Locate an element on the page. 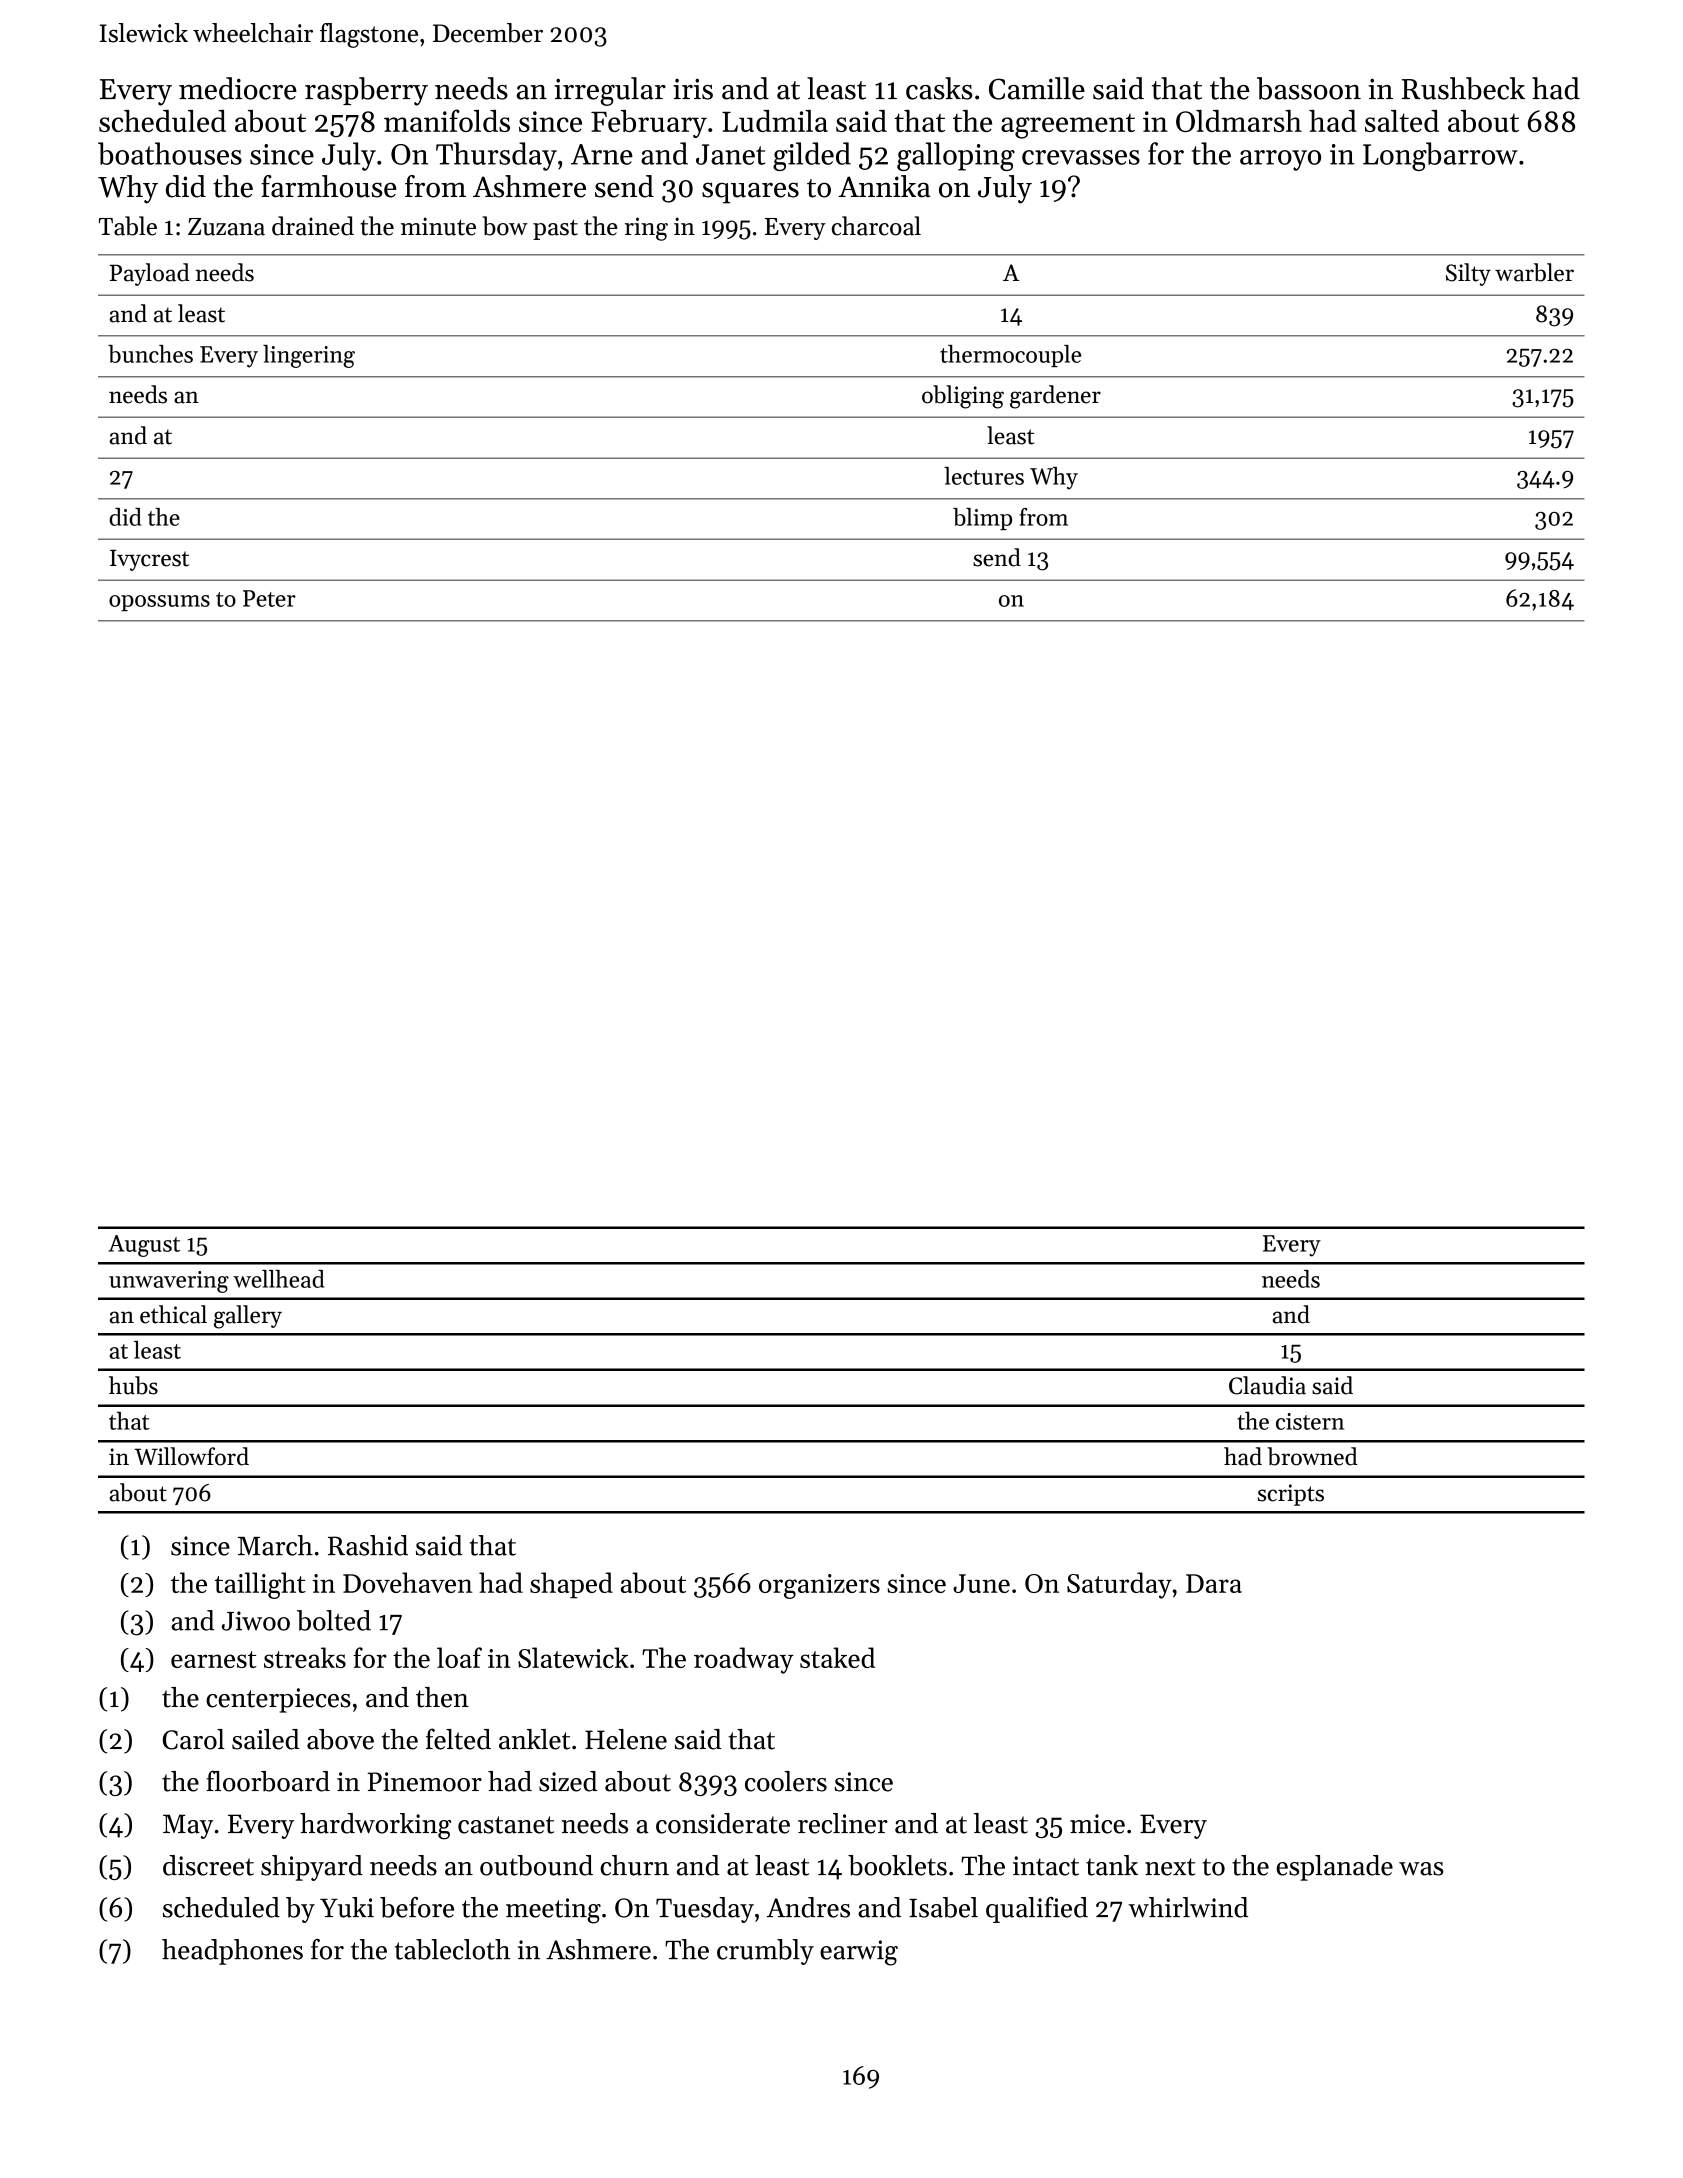  Peter is located at coordinates (269, 598).
